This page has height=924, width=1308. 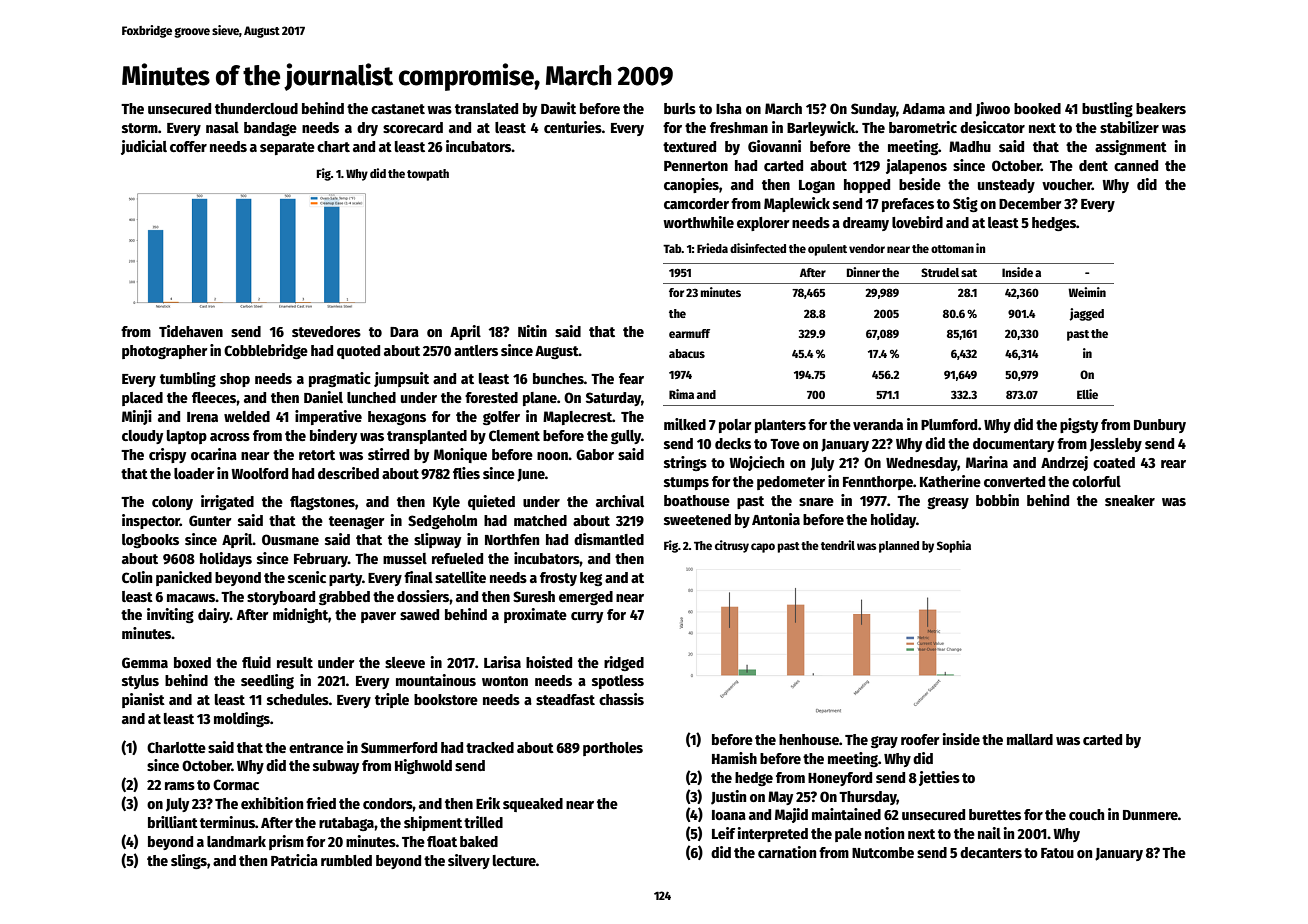 I want to click on pianist, so click(x=143, y=700).
